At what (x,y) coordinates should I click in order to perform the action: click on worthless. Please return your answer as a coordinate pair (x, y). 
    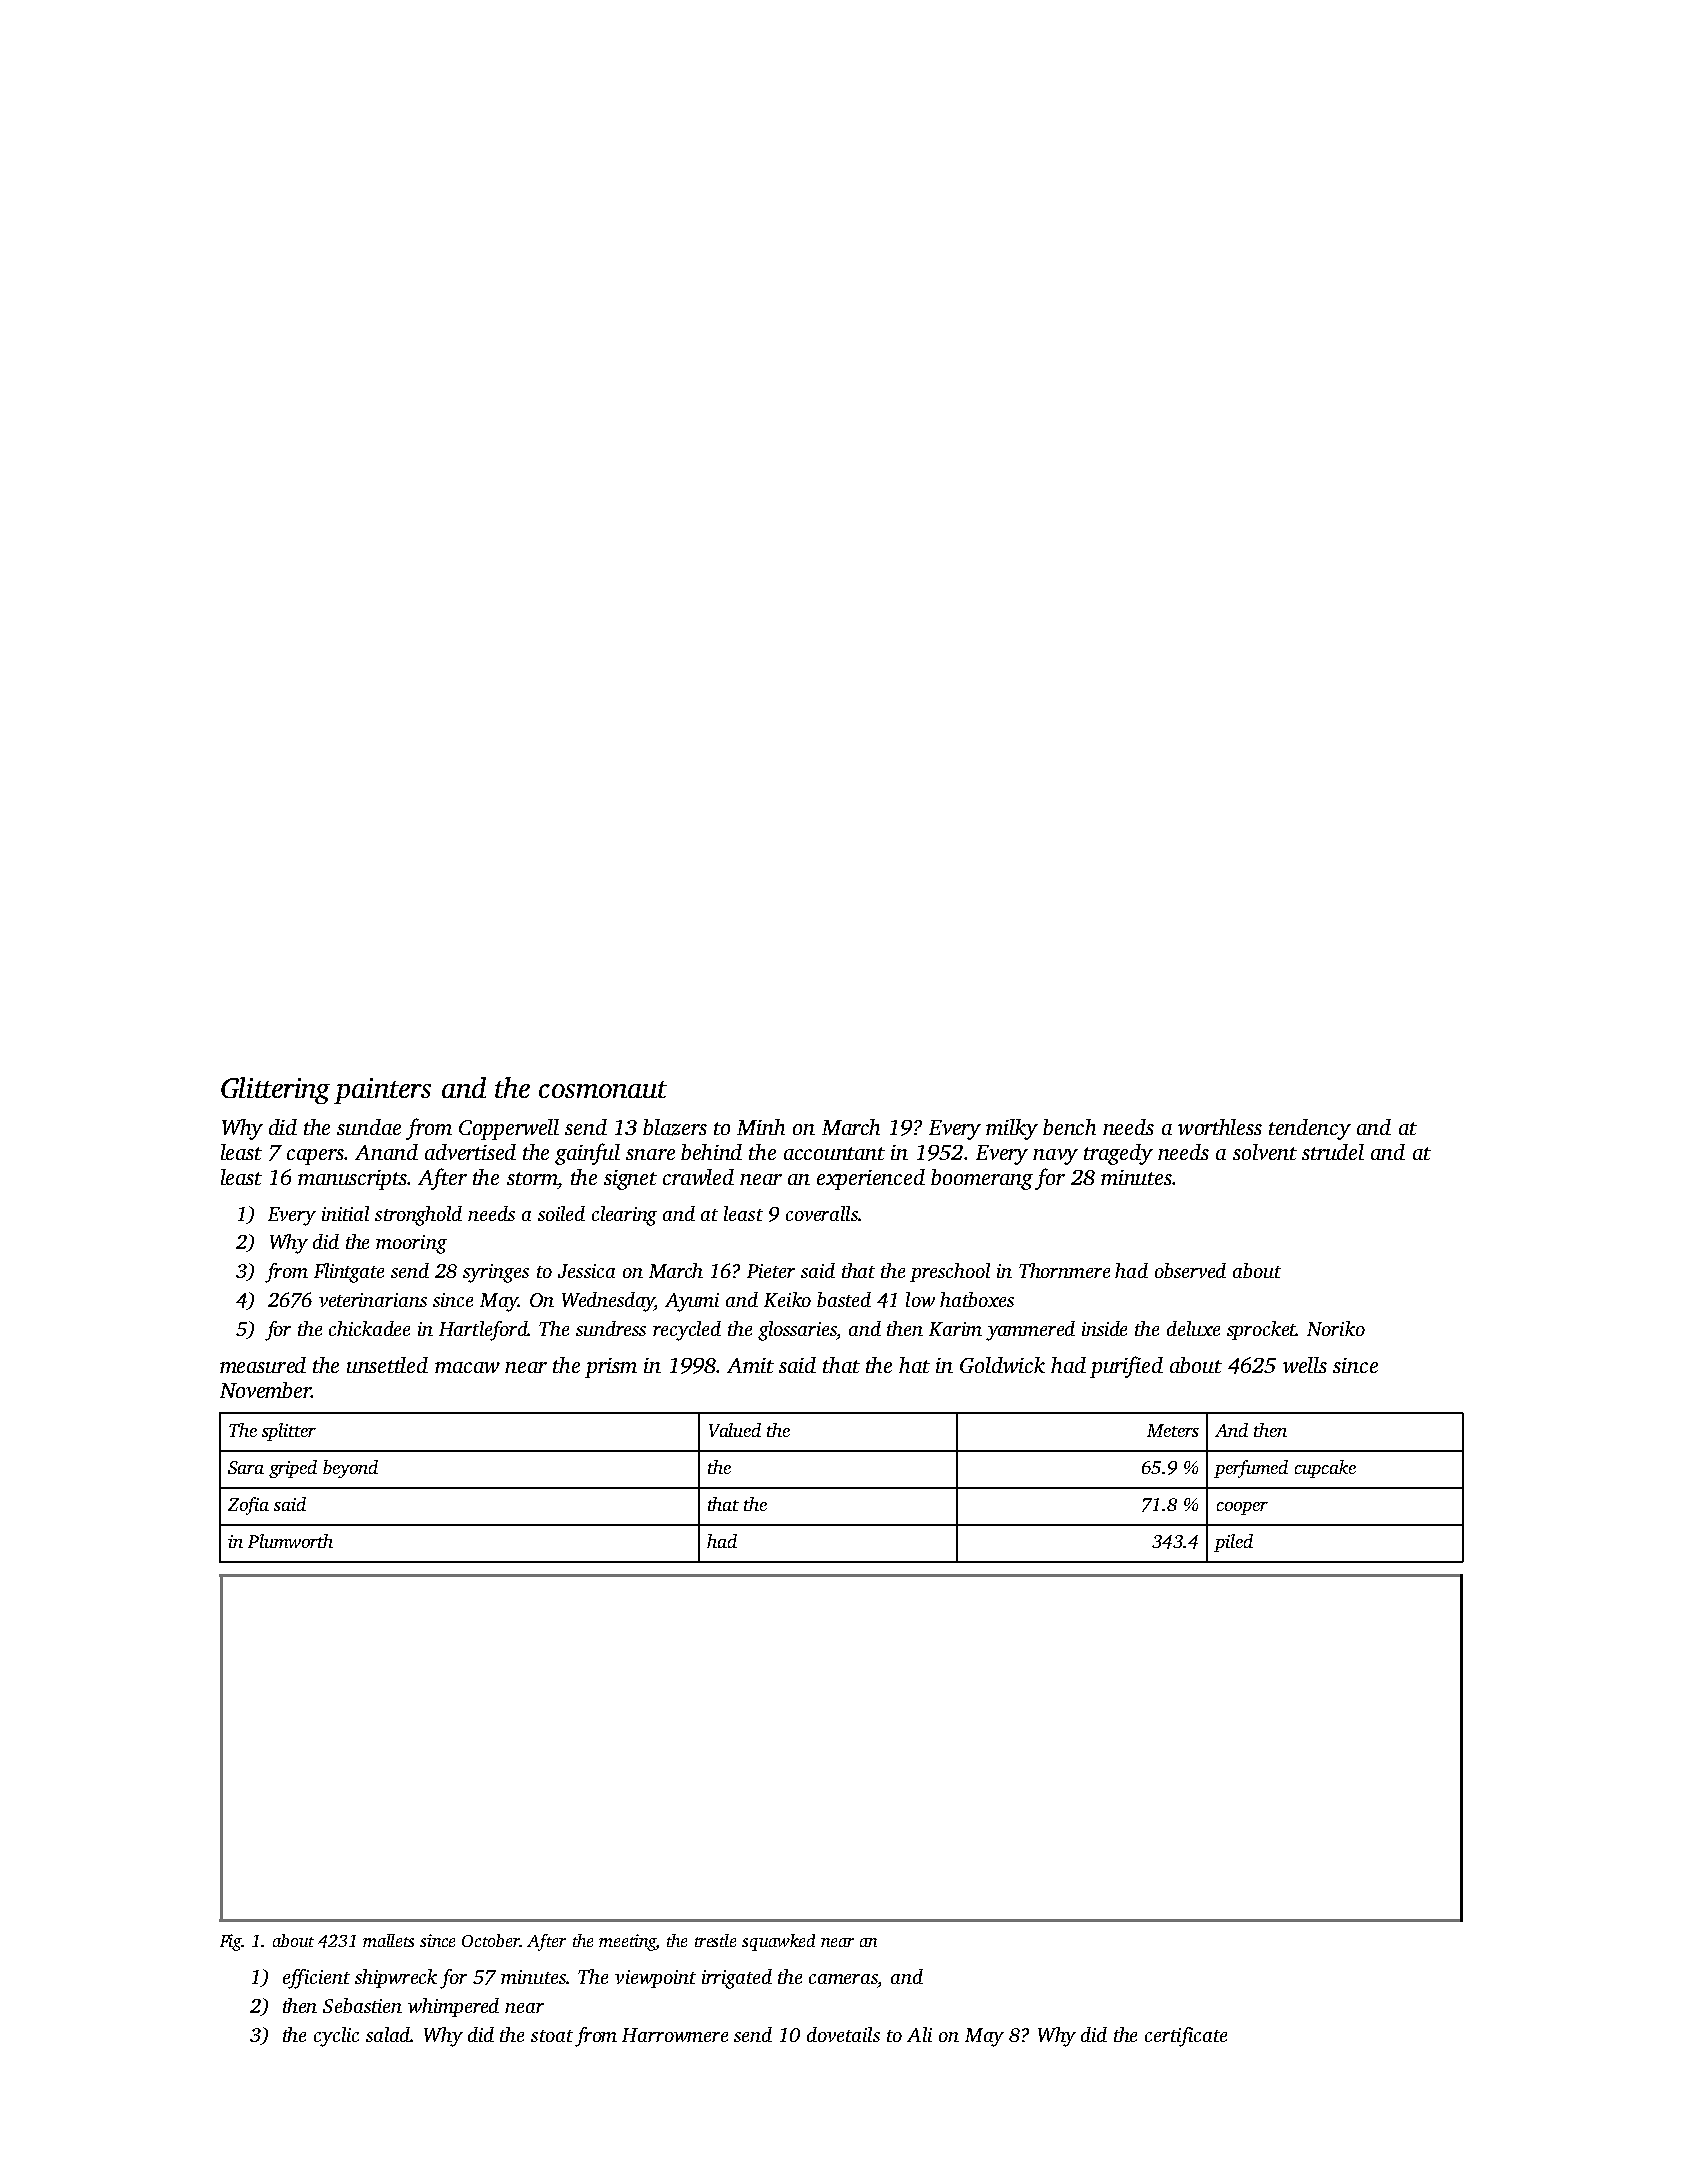
    Looking at the image, I should click on (1220, 1127).
